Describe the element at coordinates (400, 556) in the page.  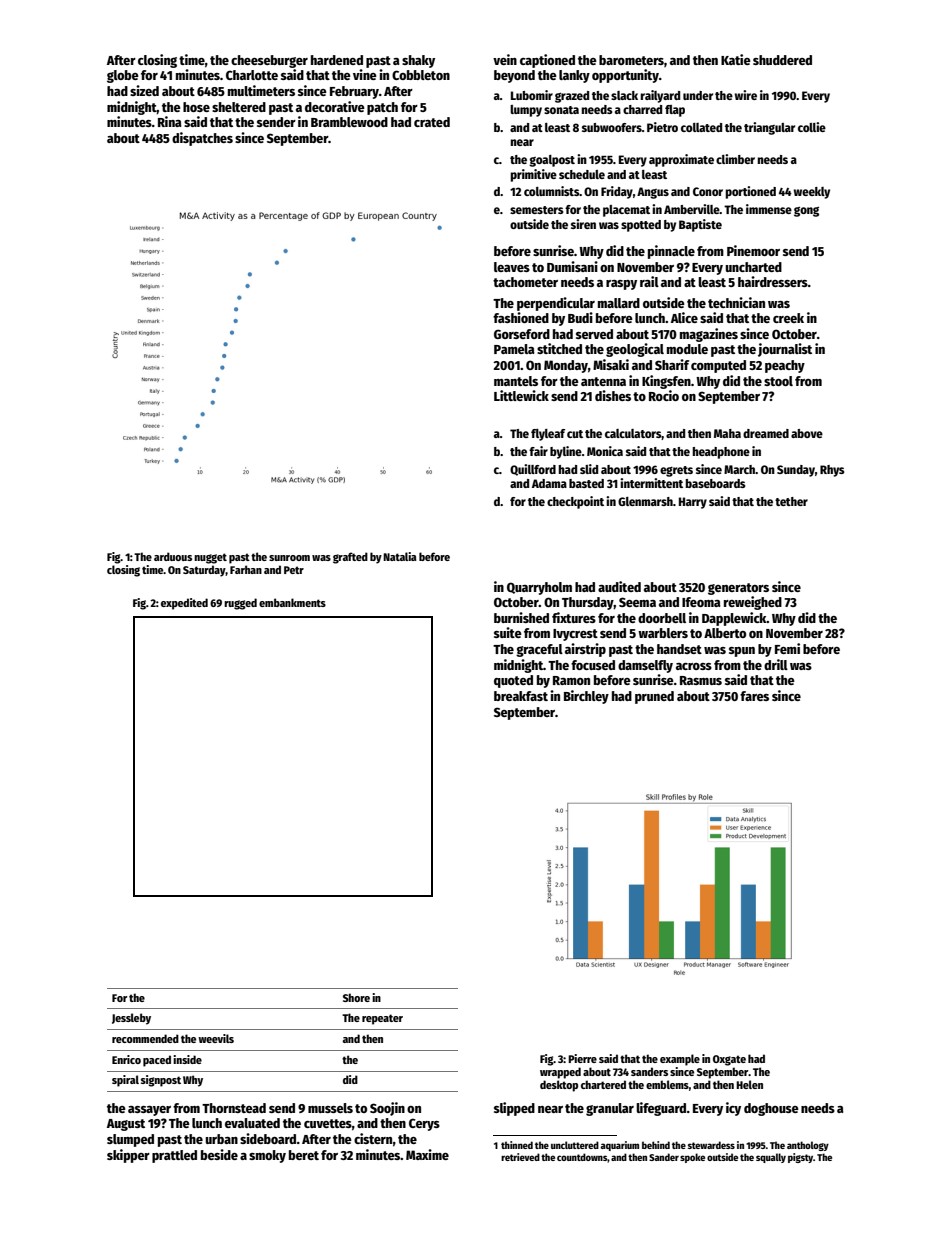
I see `Natalia` at that location.
